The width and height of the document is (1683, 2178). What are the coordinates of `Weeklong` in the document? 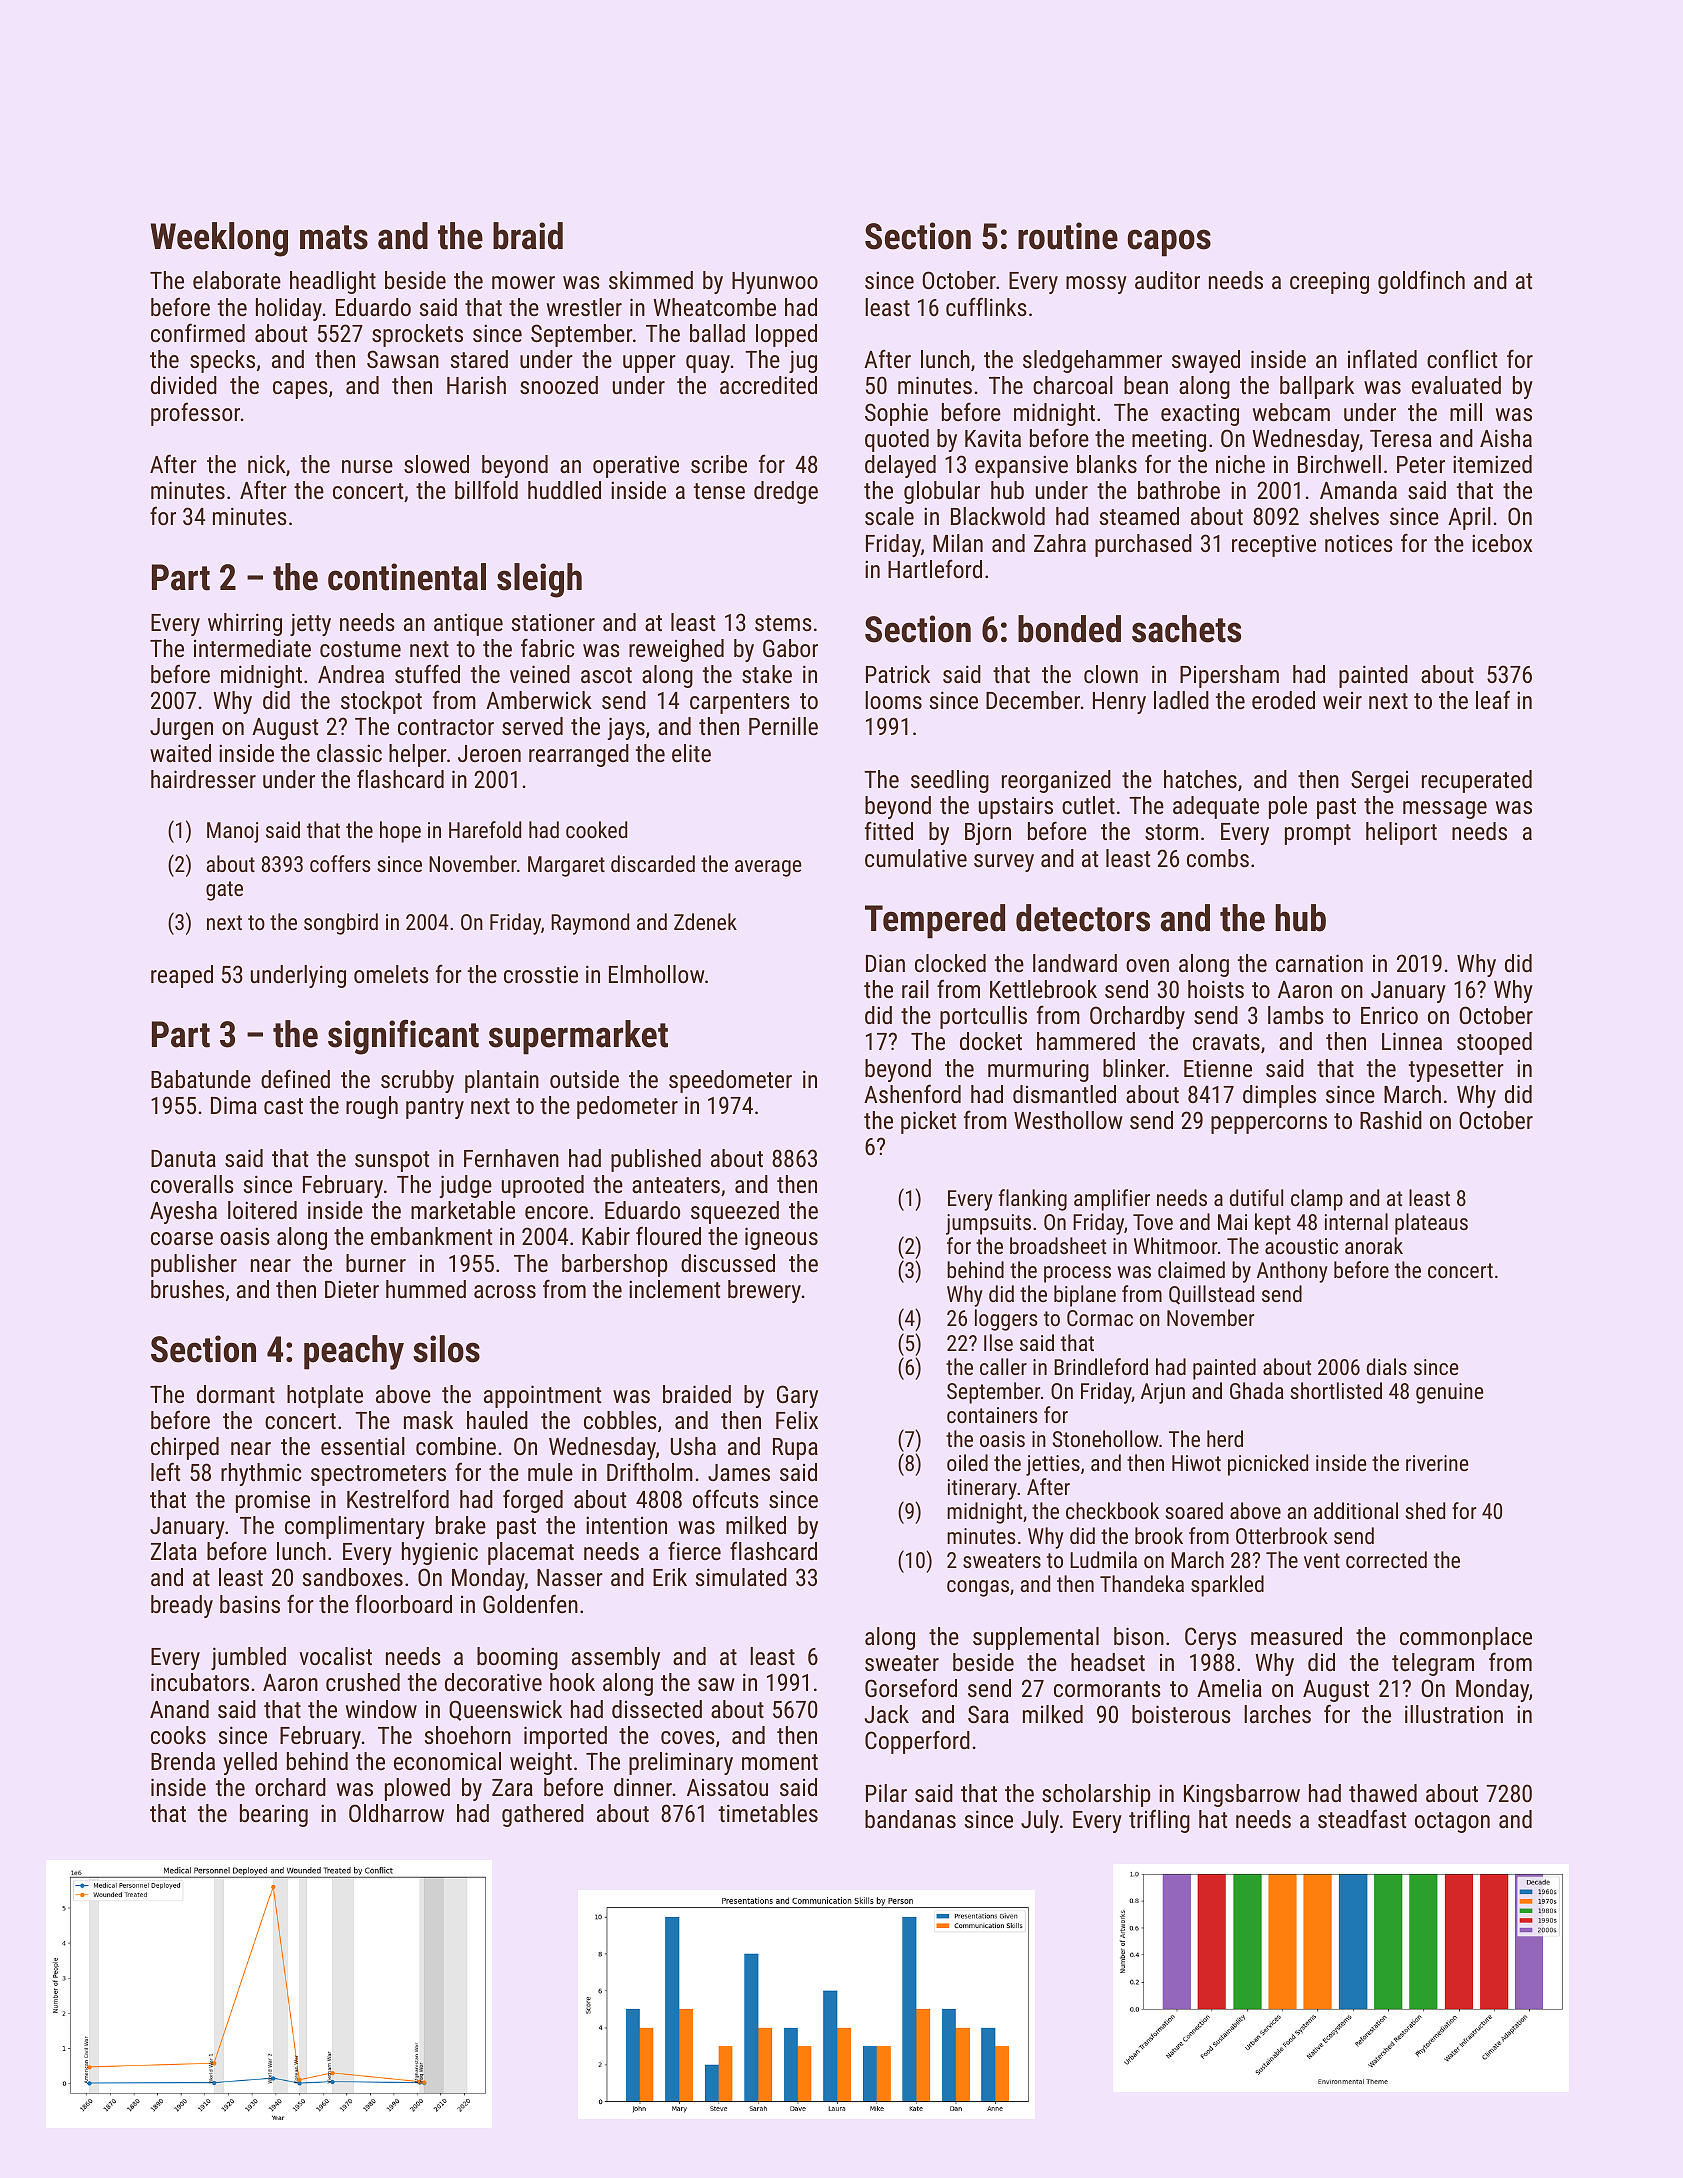 It's located at (219, 239).
